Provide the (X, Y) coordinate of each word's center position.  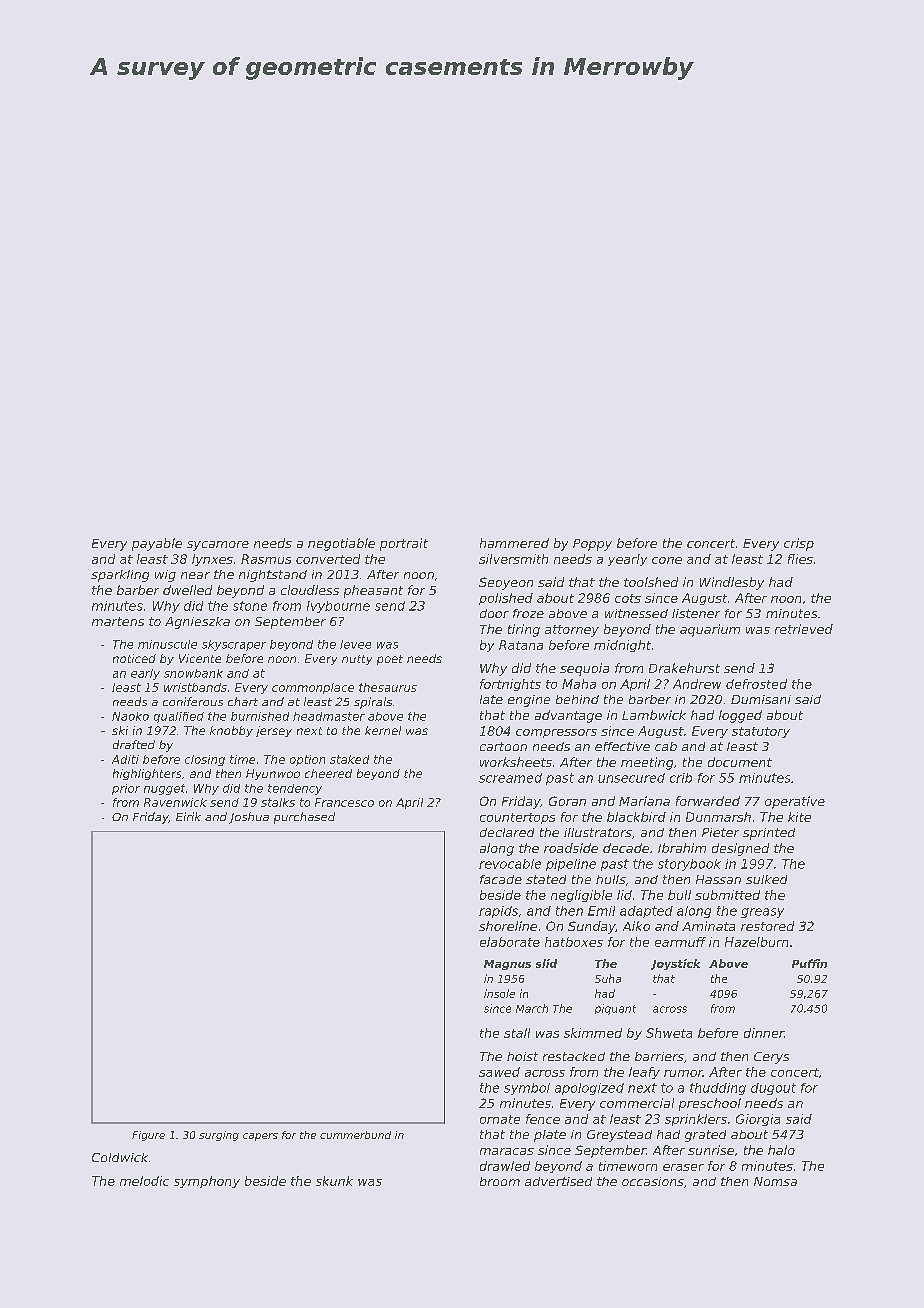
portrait (404, 544)
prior (126, 789)
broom (500, 1181)
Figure (148, 1136)
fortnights (510, 685)
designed (740, 849)
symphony (207, 1182)
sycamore (218, 546)
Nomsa (775, 1181)
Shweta (669, 1033)
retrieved (804, 629)
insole (499, 993)
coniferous (193, 701)
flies (800, 559)
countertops (517, 818)
